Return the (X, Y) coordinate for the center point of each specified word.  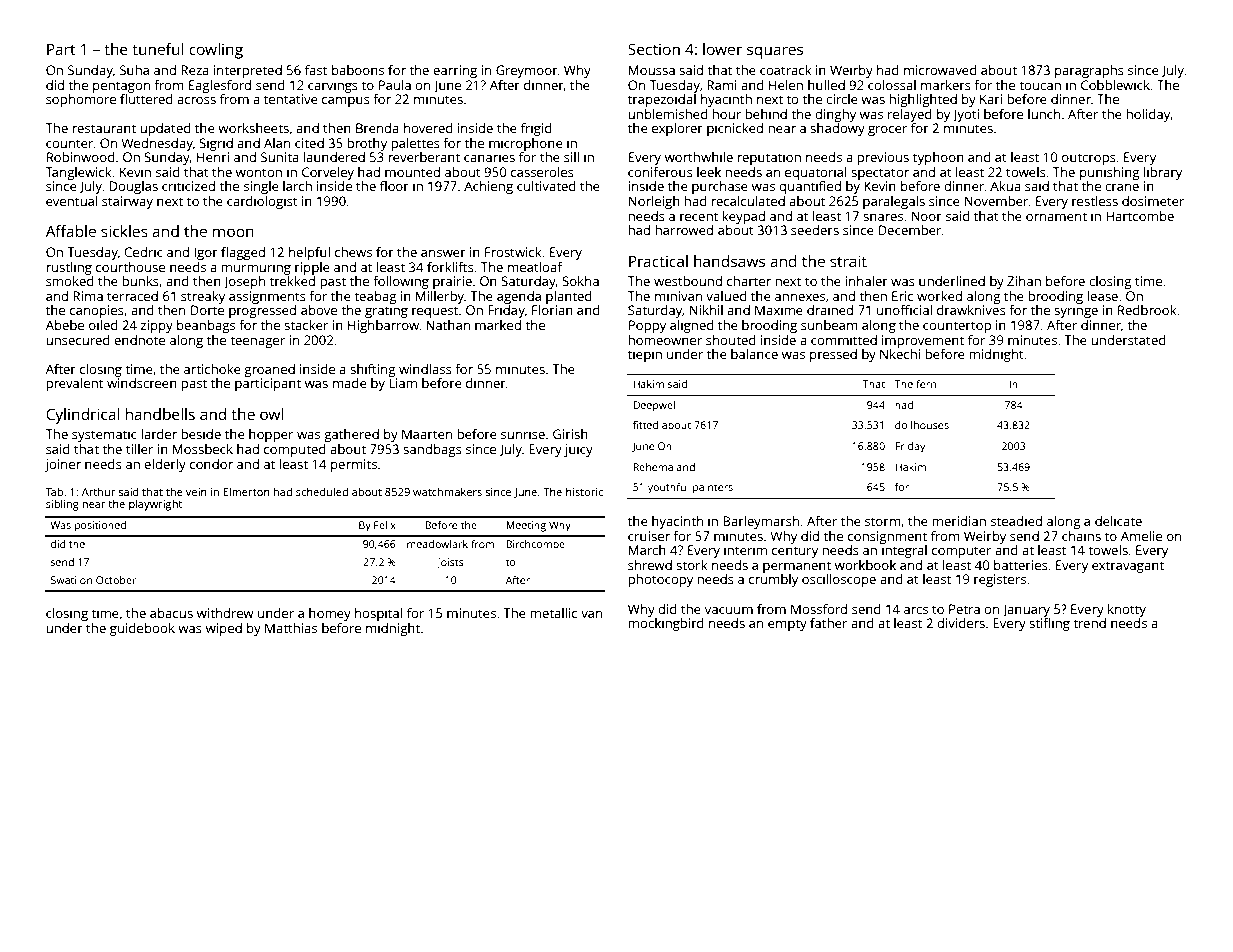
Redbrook (1147, 310)
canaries (489, 157)
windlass (425, 369)
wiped (224, 629)
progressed (262, 311)
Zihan (1024, 281)
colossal (892, 85)
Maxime (779, 310)
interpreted (247, 71)
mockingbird (666, 624)
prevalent (74, 384)
